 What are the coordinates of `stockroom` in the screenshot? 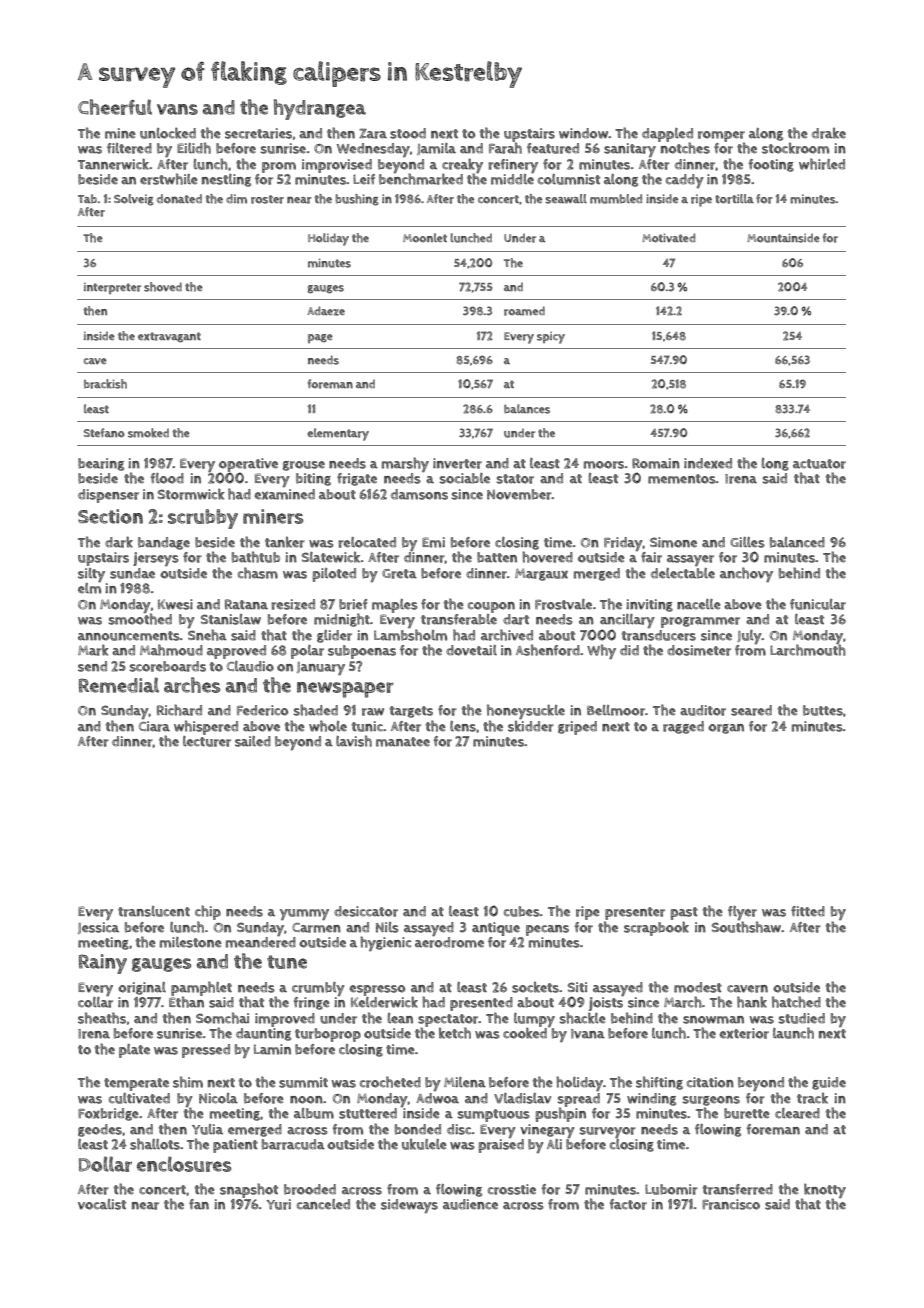 It's located at (795, 148).
